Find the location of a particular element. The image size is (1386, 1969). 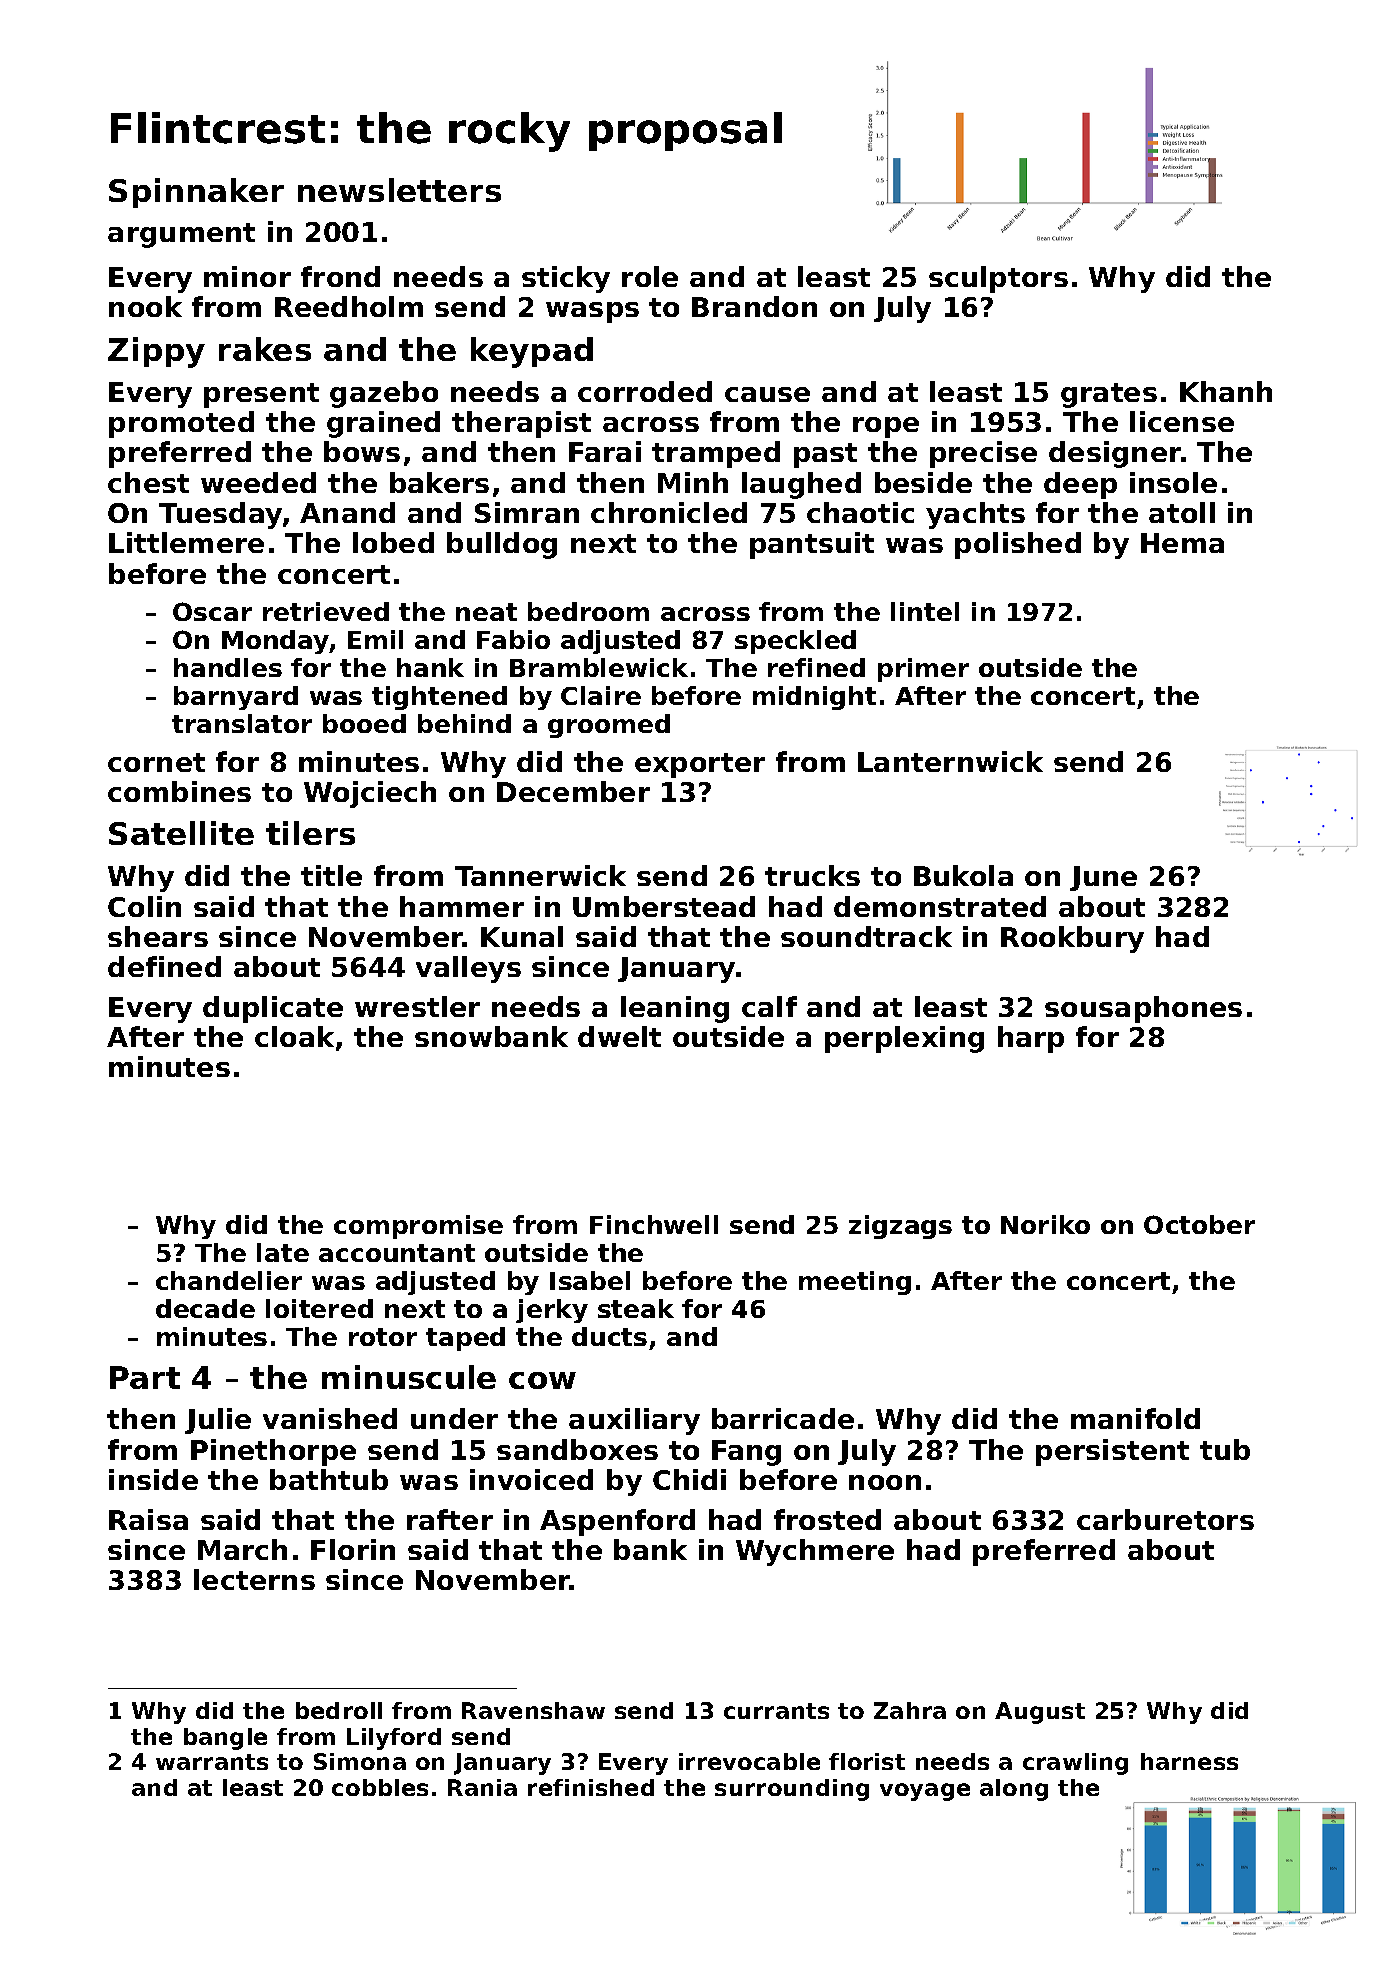

soundtrack is located at coordinates (866, 936).
